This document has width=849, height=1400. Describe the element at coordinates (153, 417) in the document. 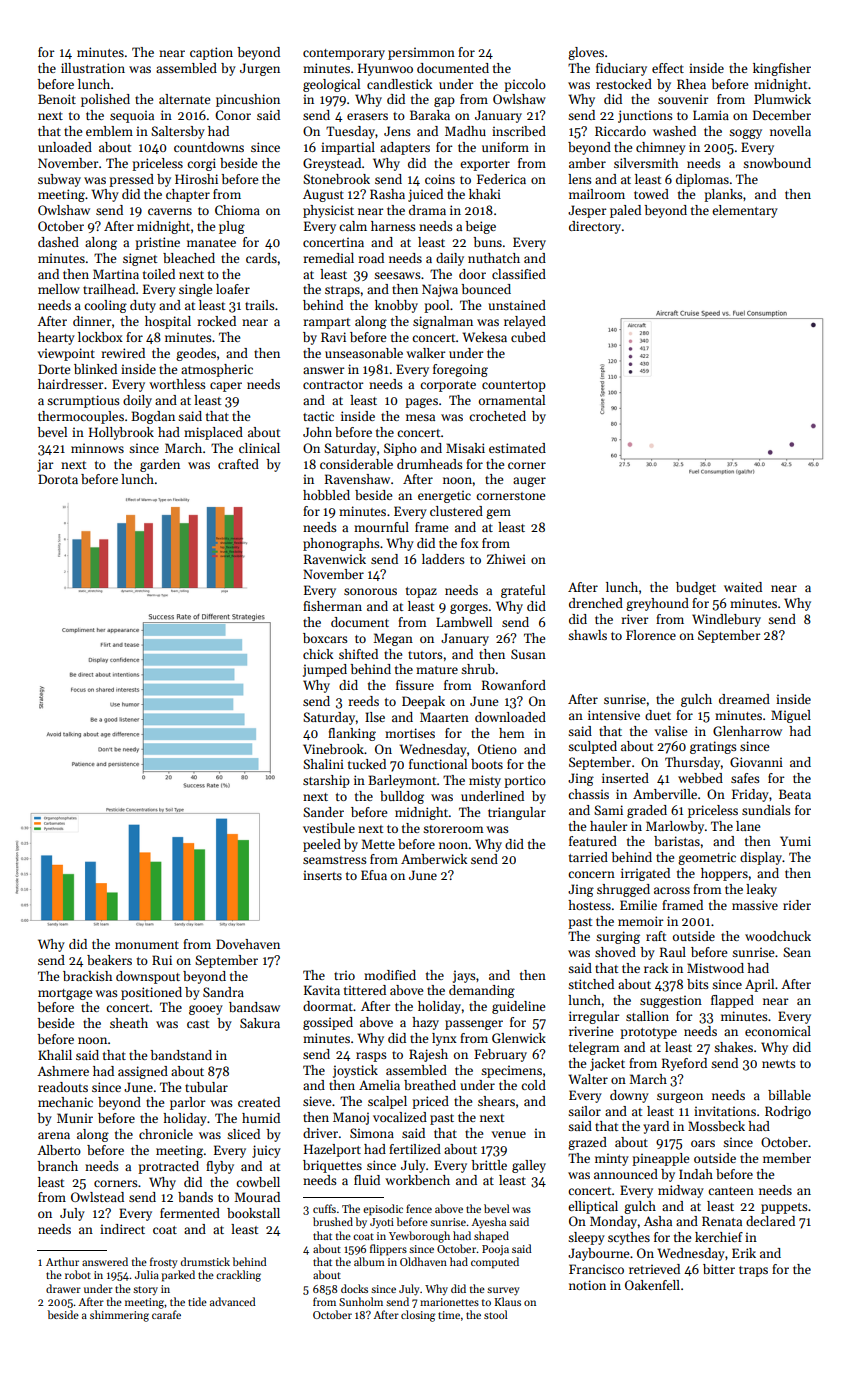

I see `Bogdan` at that location.
